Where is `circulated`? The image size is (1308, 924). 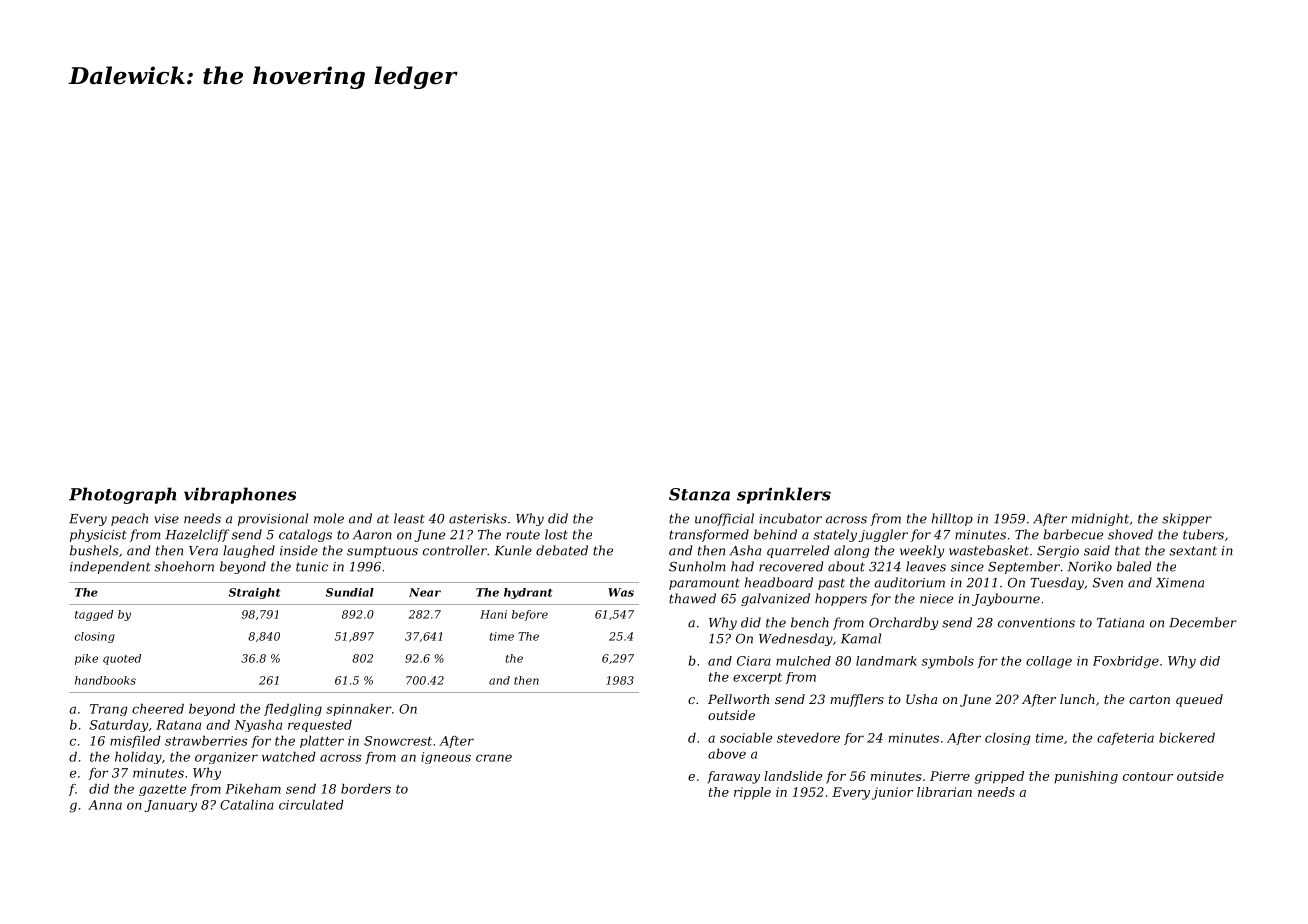 circulated is located at coordinates (311, 805).
